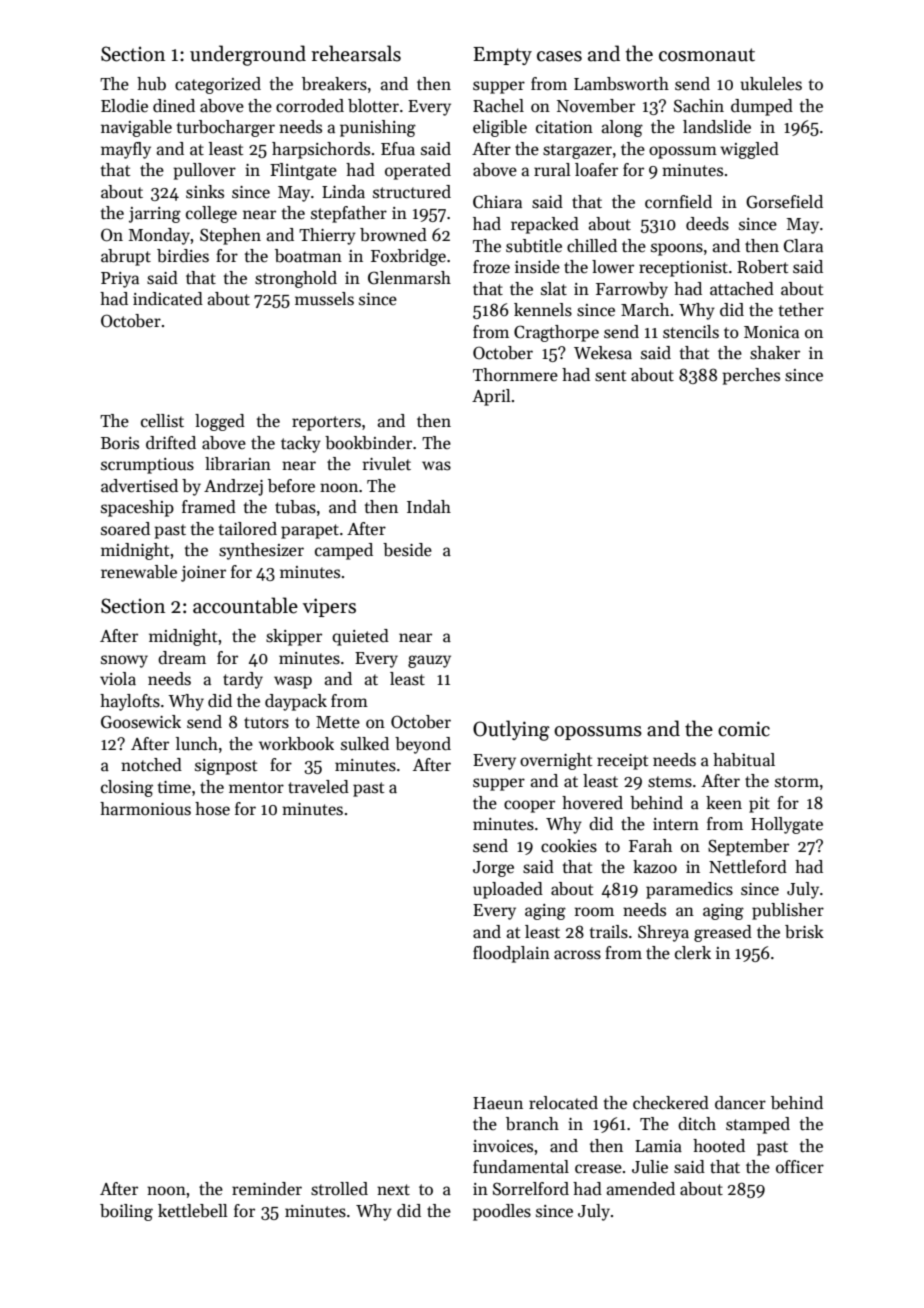 This screenshot has height=1308, width=924. Describe the element at coordinates (203, 574) in the screenshot. I see `joiner` at that location.
